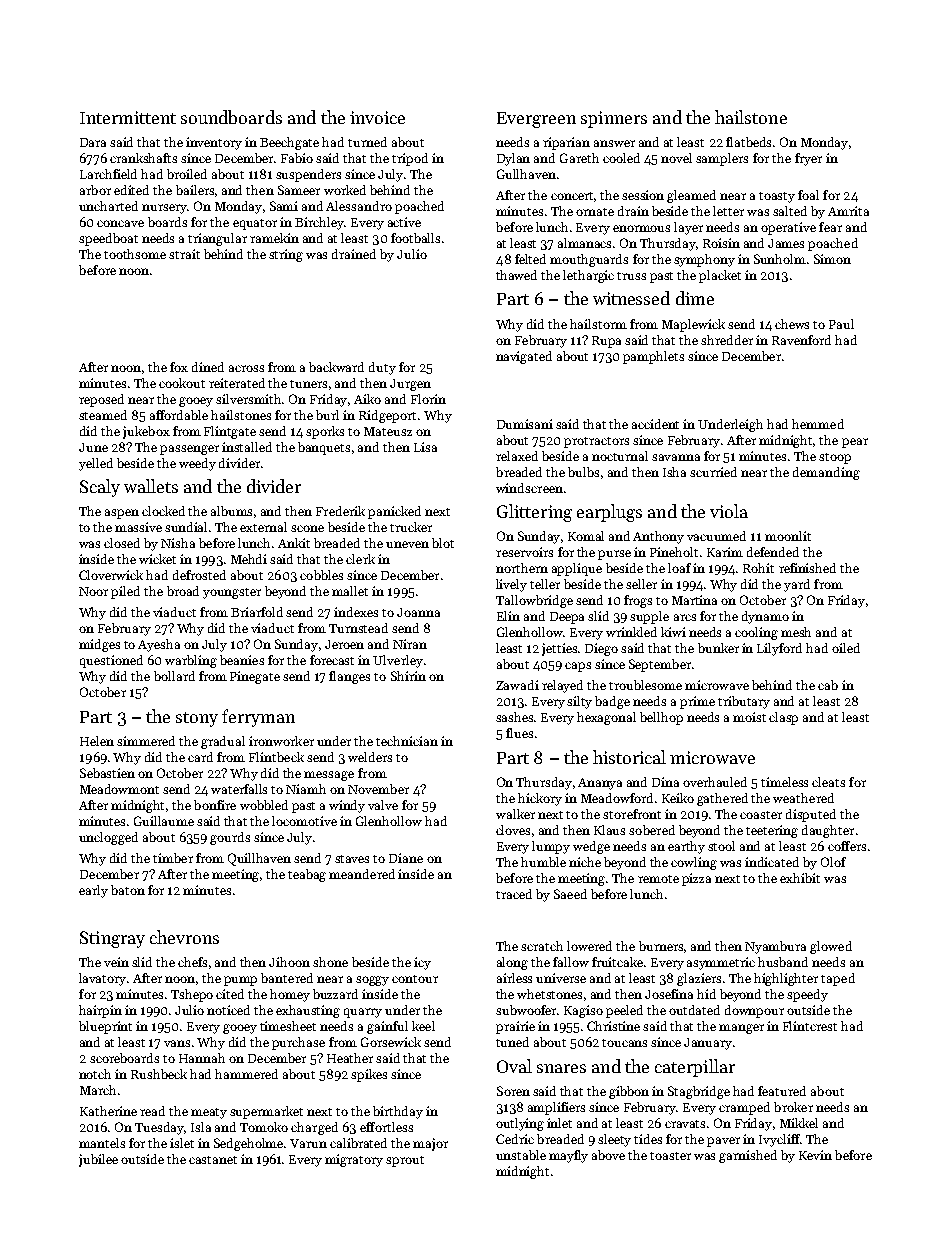 The width and height of the page is (952, 1233). Describe the element at coordinates (536, 120) in the page. I see `Evergreen` at that location.
